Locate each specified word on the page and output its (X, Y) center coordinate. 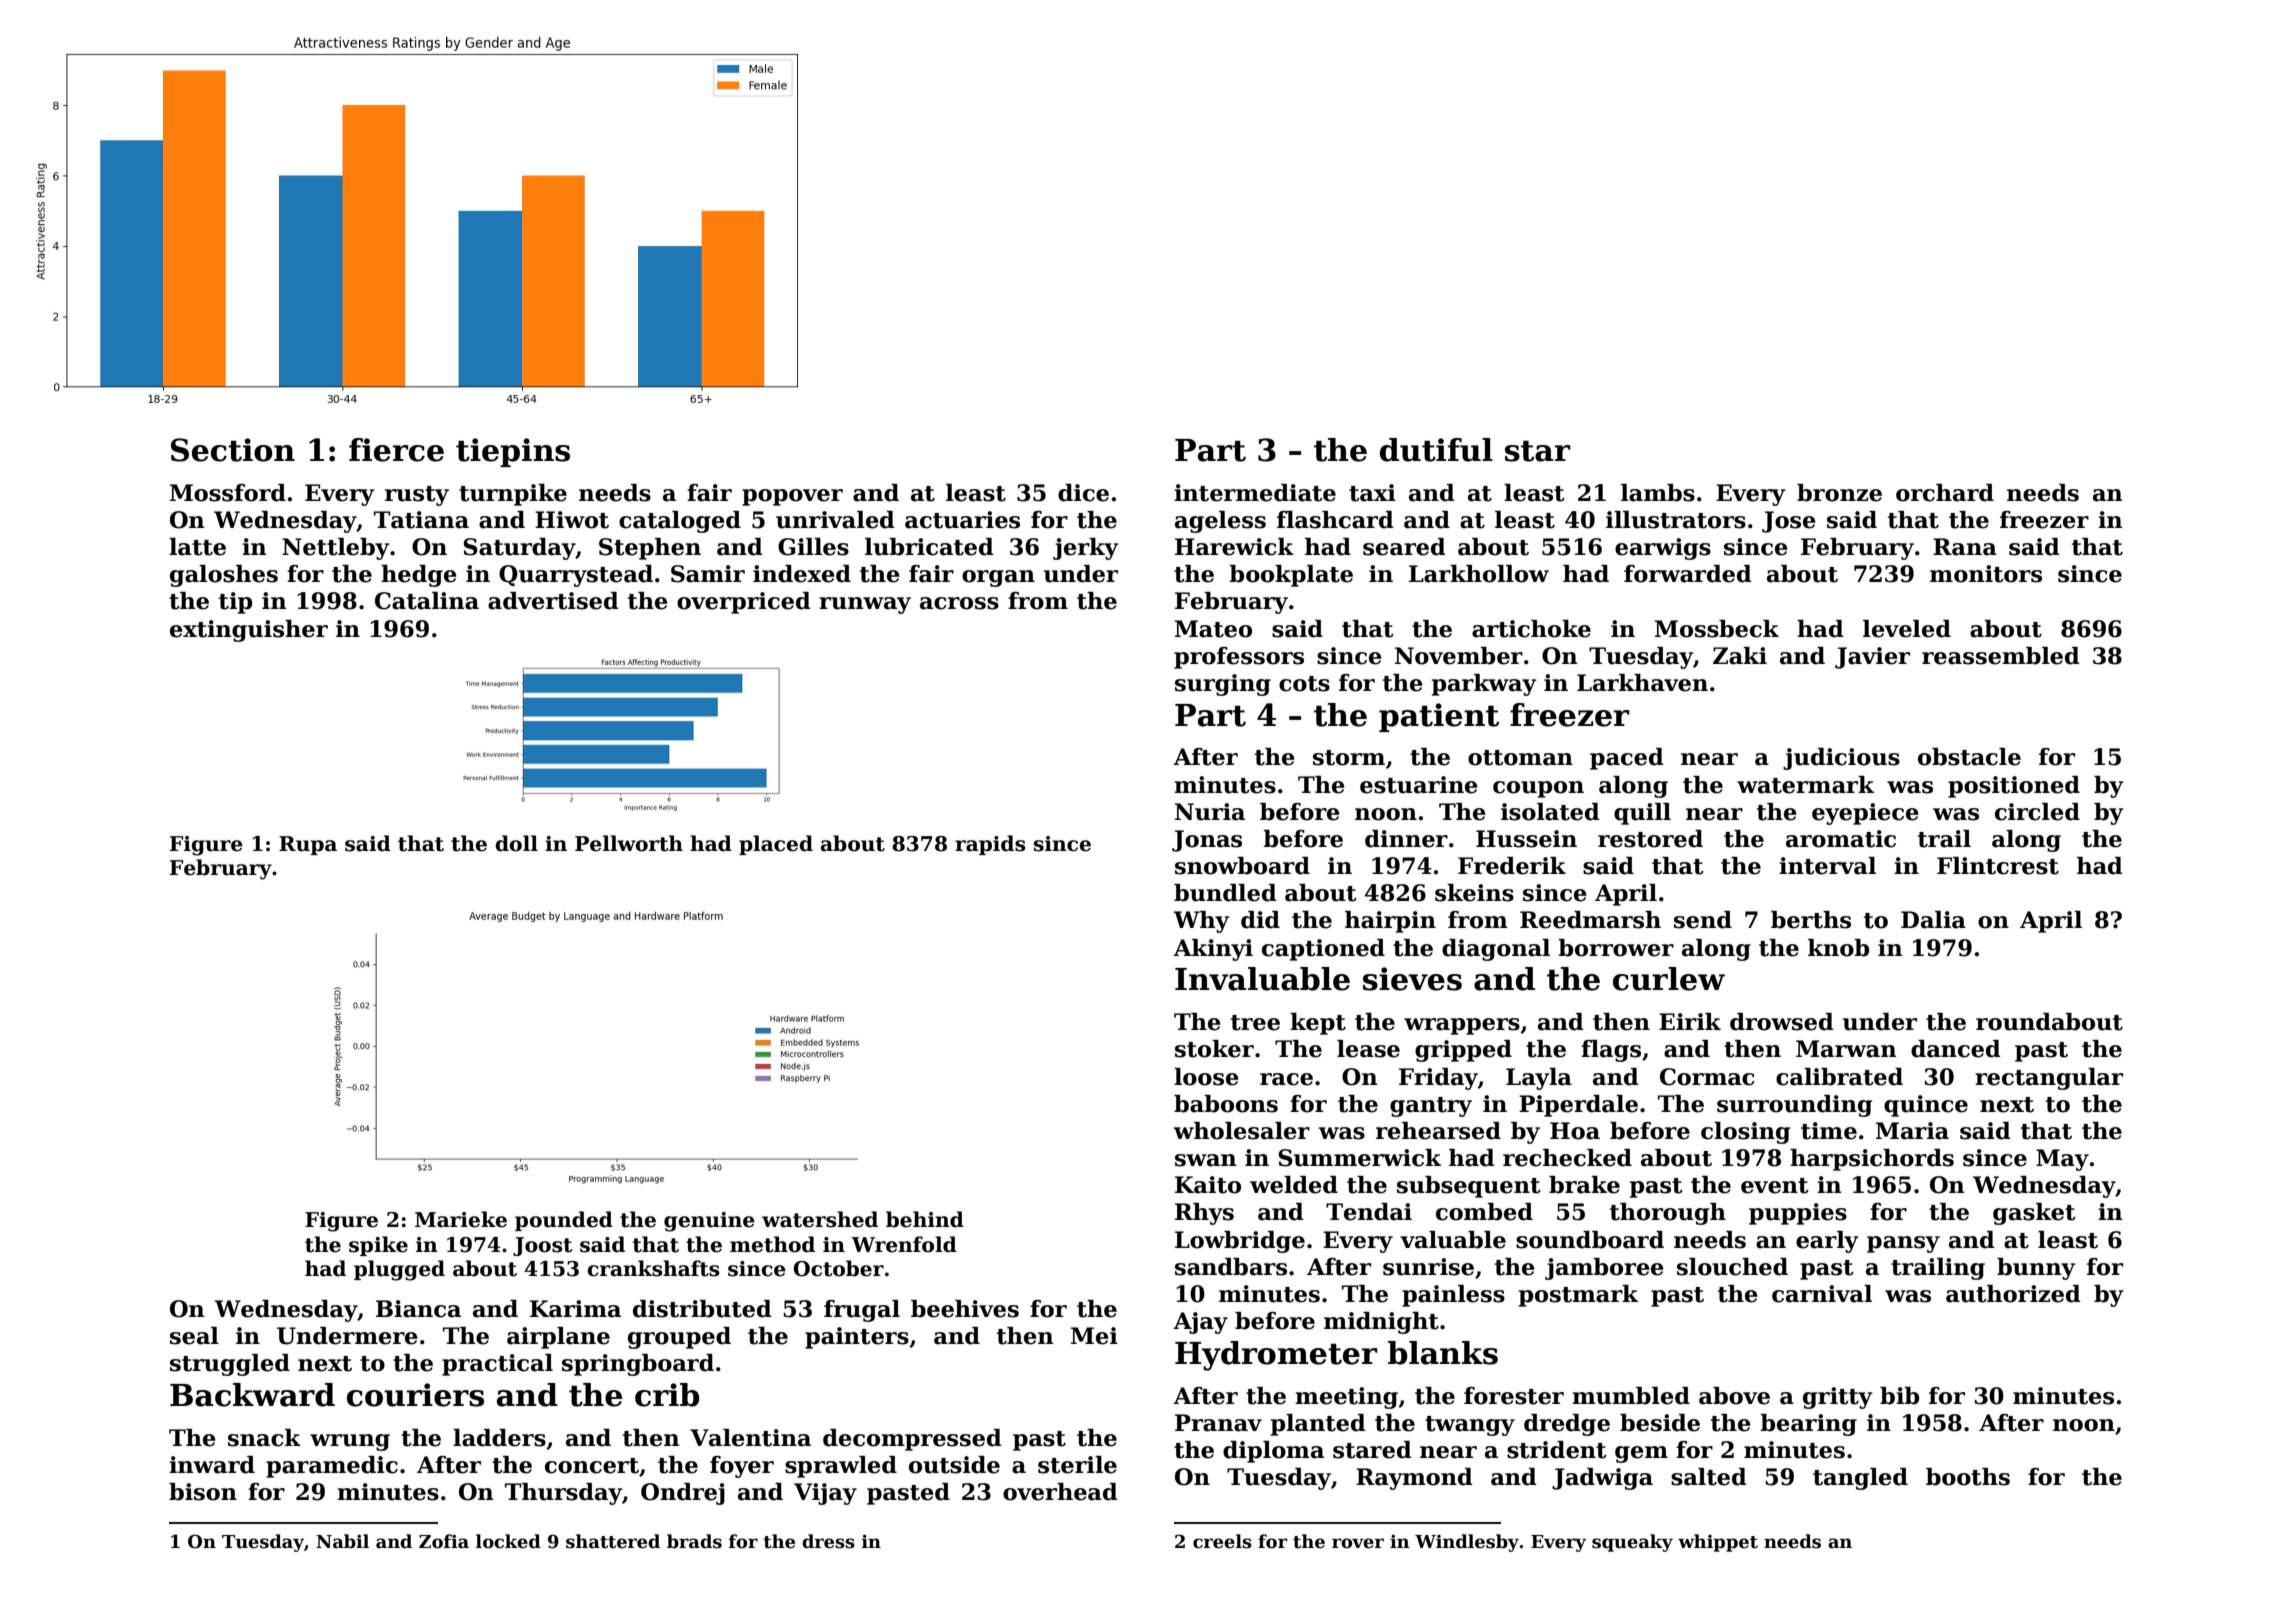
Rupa (308, 845)
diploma (1273, 1452)
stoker (1214, 1049)
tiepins (513, 452)
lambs (1658, 493)
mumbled (1631, 1396)
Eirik (1690, 1021)
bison (203, 1492)
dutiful (1436, 450)
